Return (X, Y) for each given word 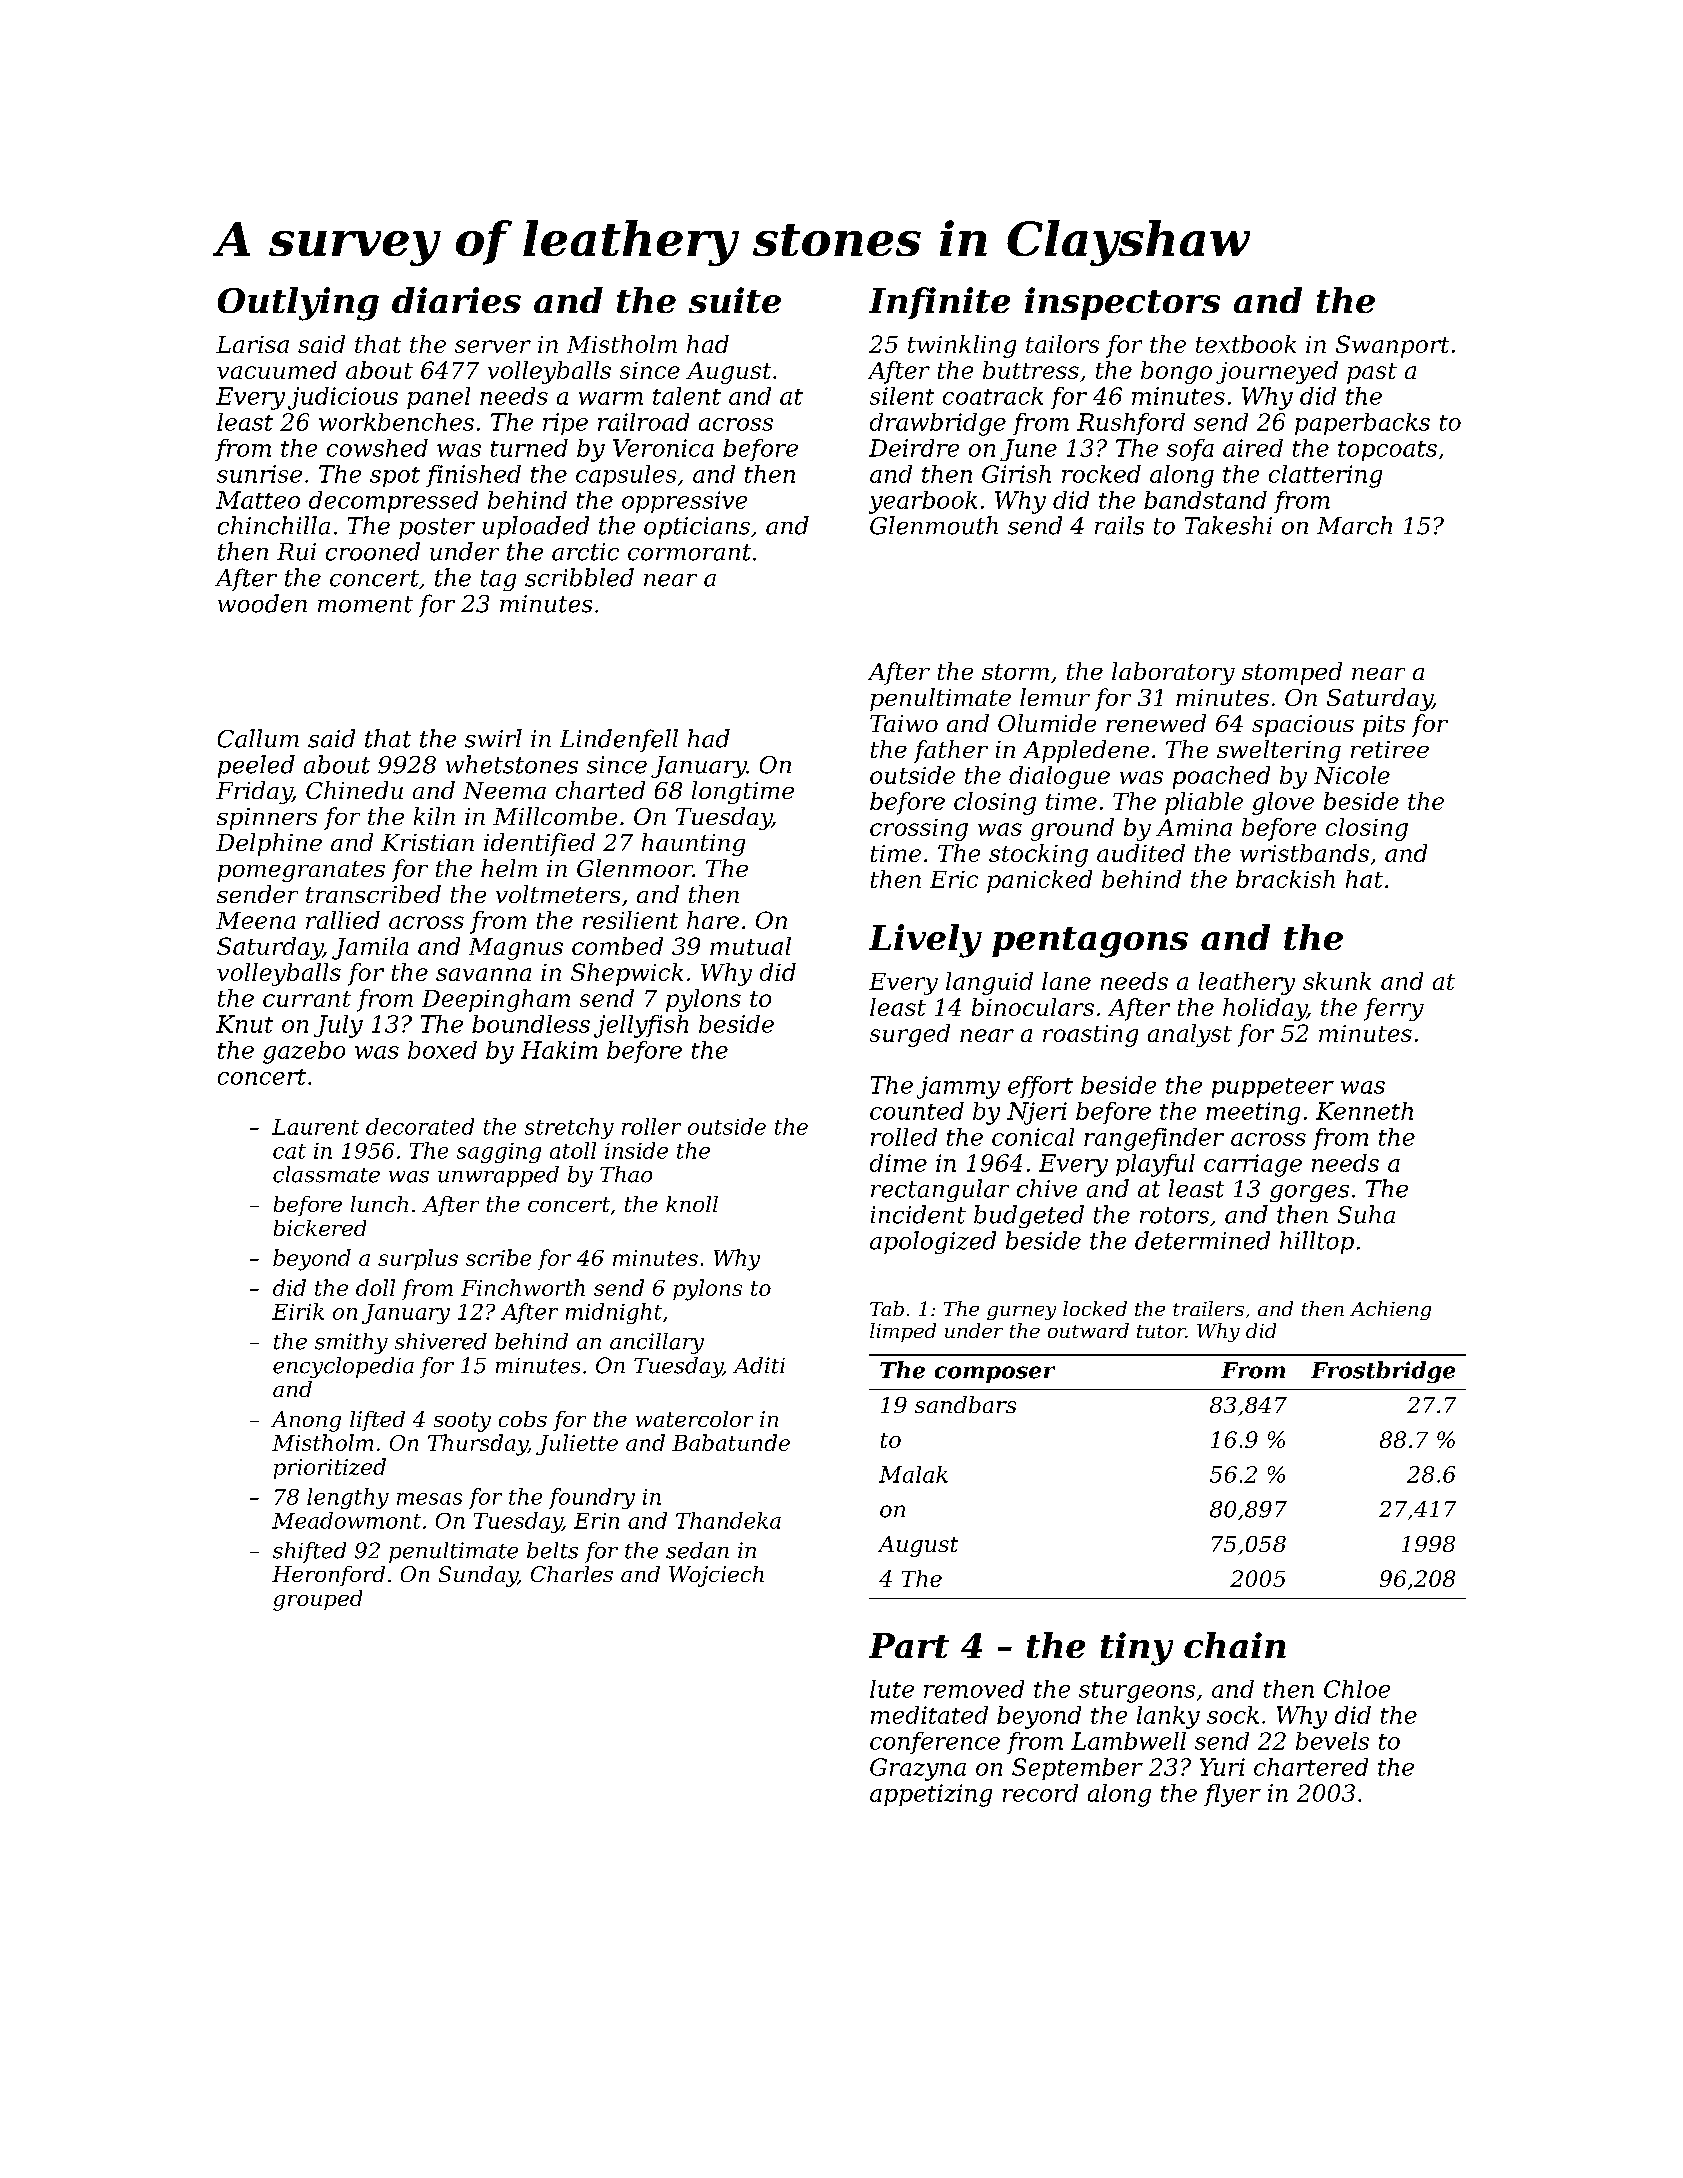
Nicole (1352, 775)
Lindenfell (619, 740)
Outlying (298, 304)
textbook (1246, 344)
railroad (643, 422)
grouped (317, 1600)
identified (539, 844)
